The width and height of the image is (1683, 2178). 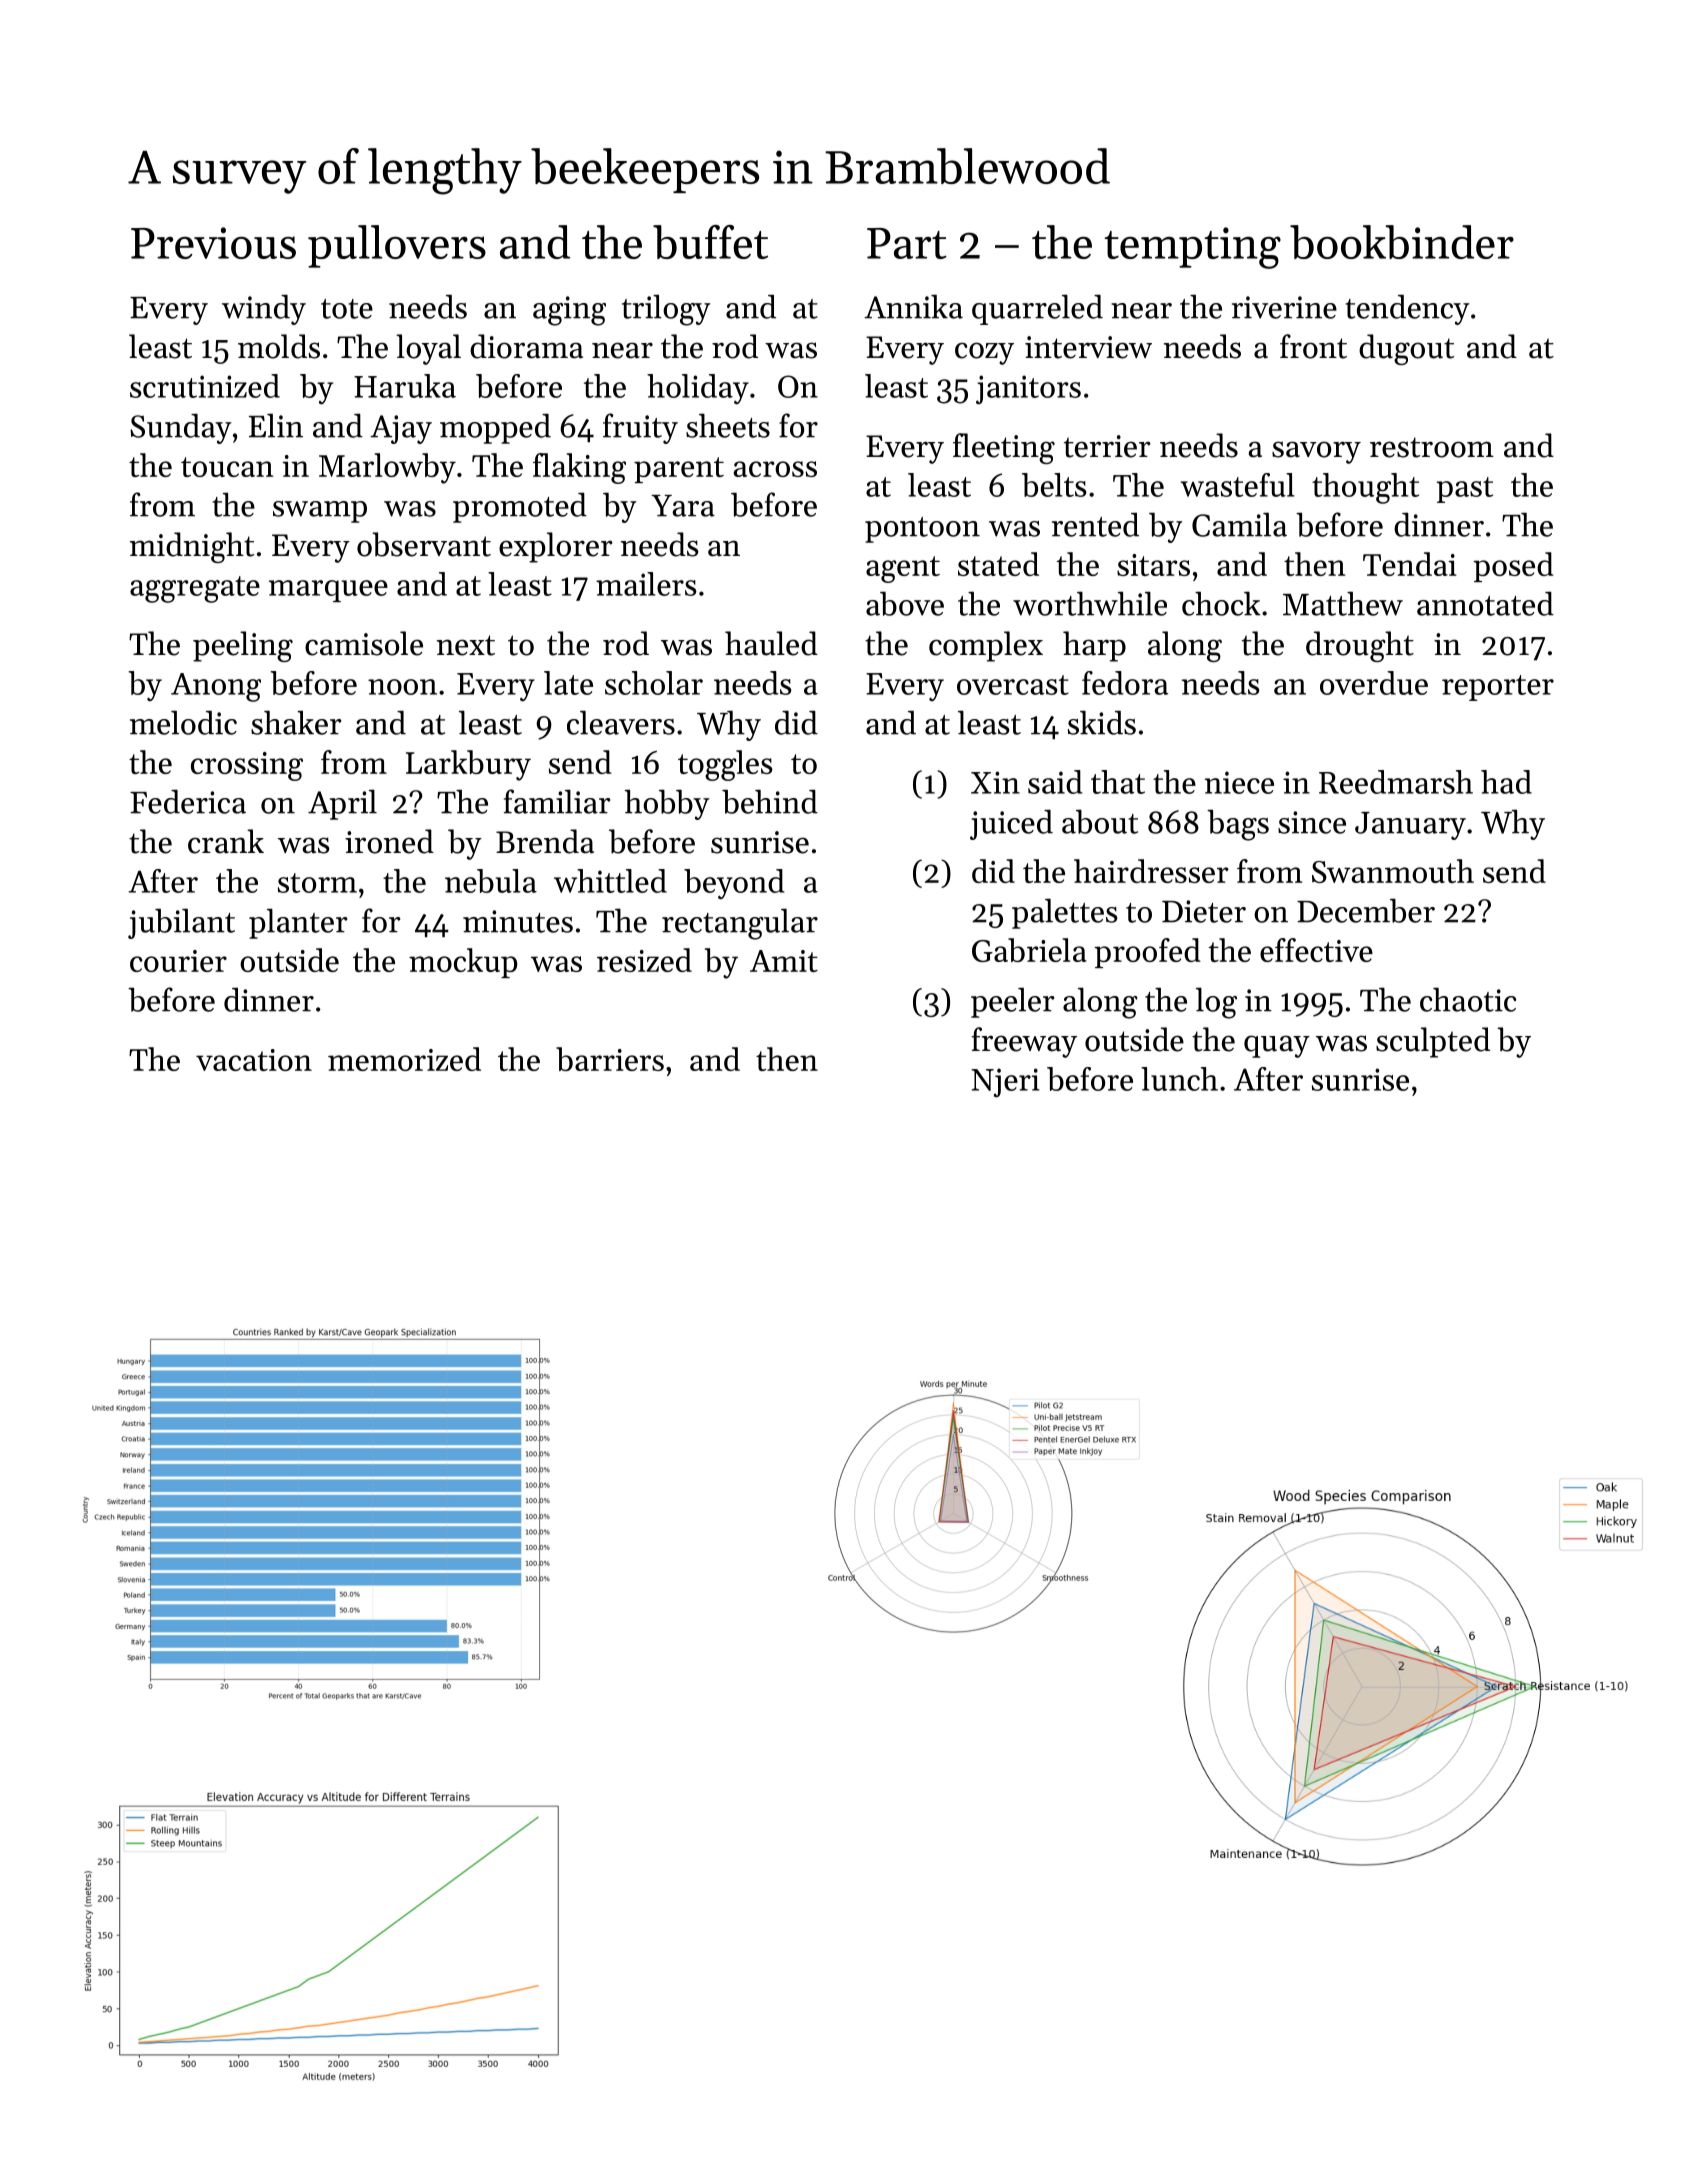 What do you see at coordinates (610, 1059) in the image?
I see `barriers` at bounding box center [610, 1059].
